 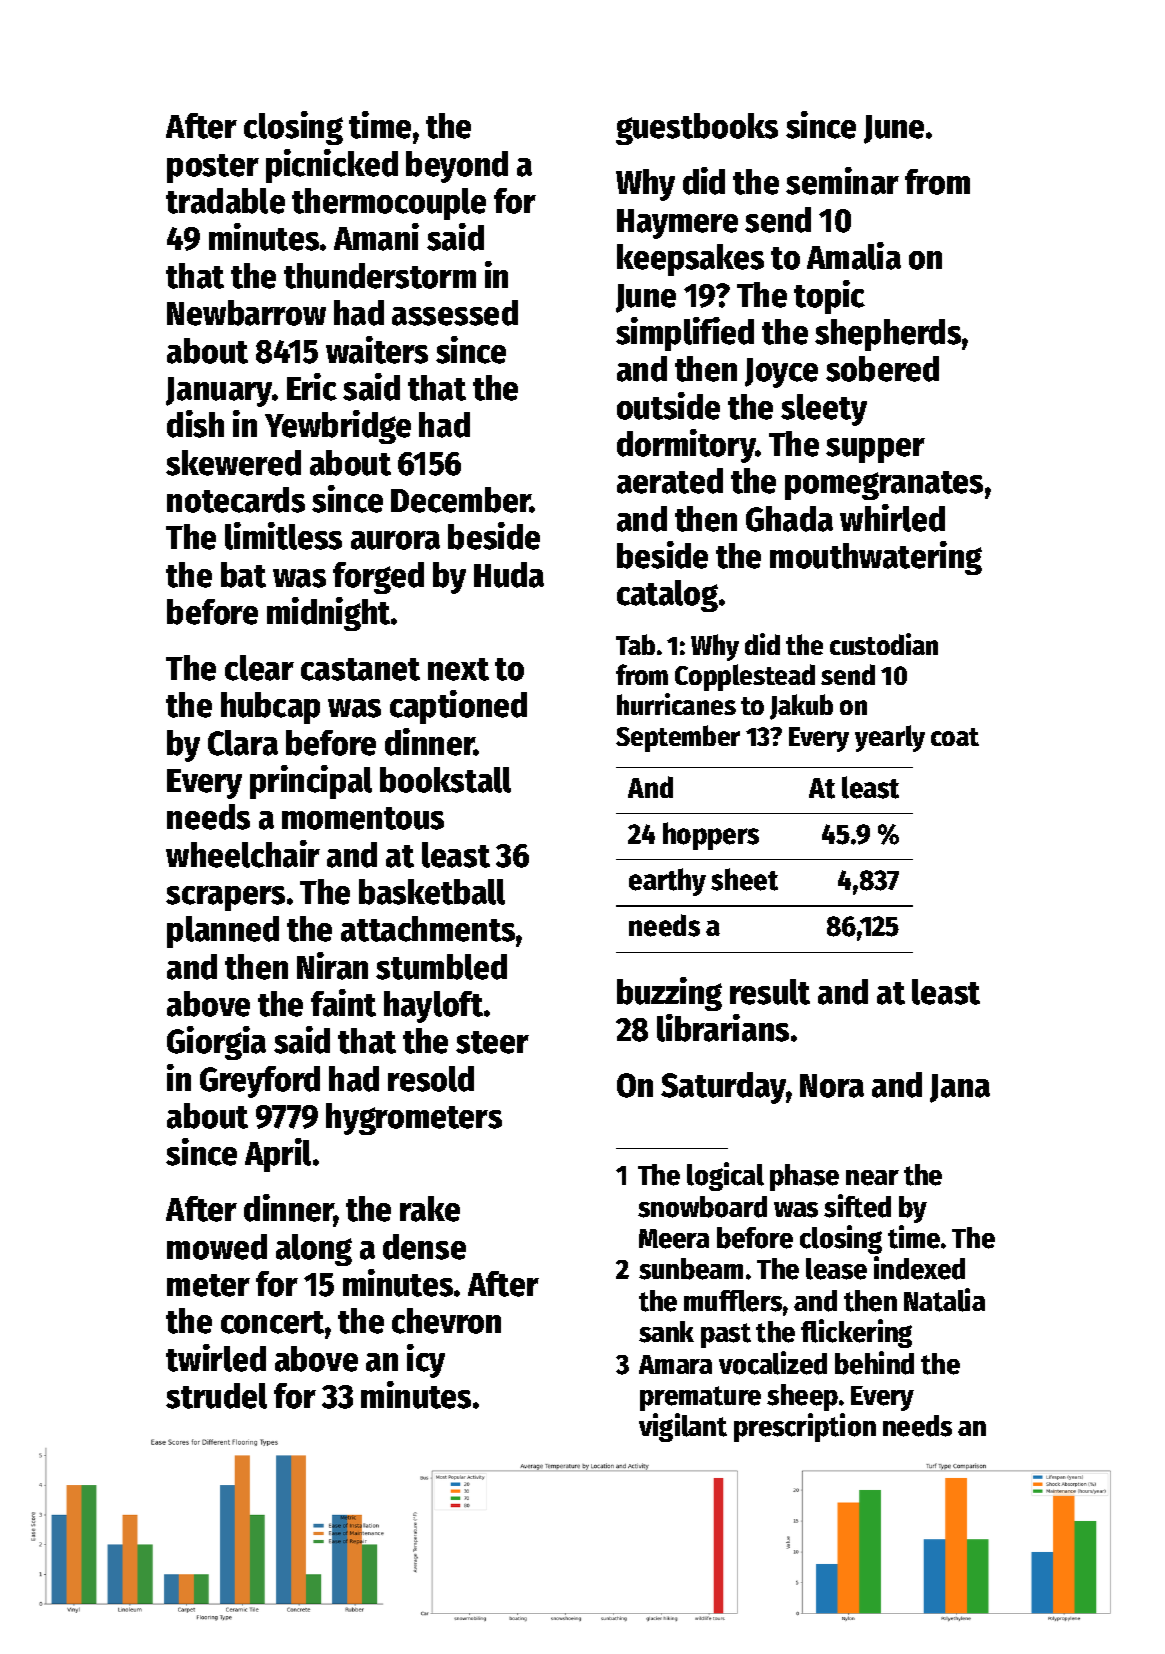 I want to click on custodian, so click(x=884, y=644).
